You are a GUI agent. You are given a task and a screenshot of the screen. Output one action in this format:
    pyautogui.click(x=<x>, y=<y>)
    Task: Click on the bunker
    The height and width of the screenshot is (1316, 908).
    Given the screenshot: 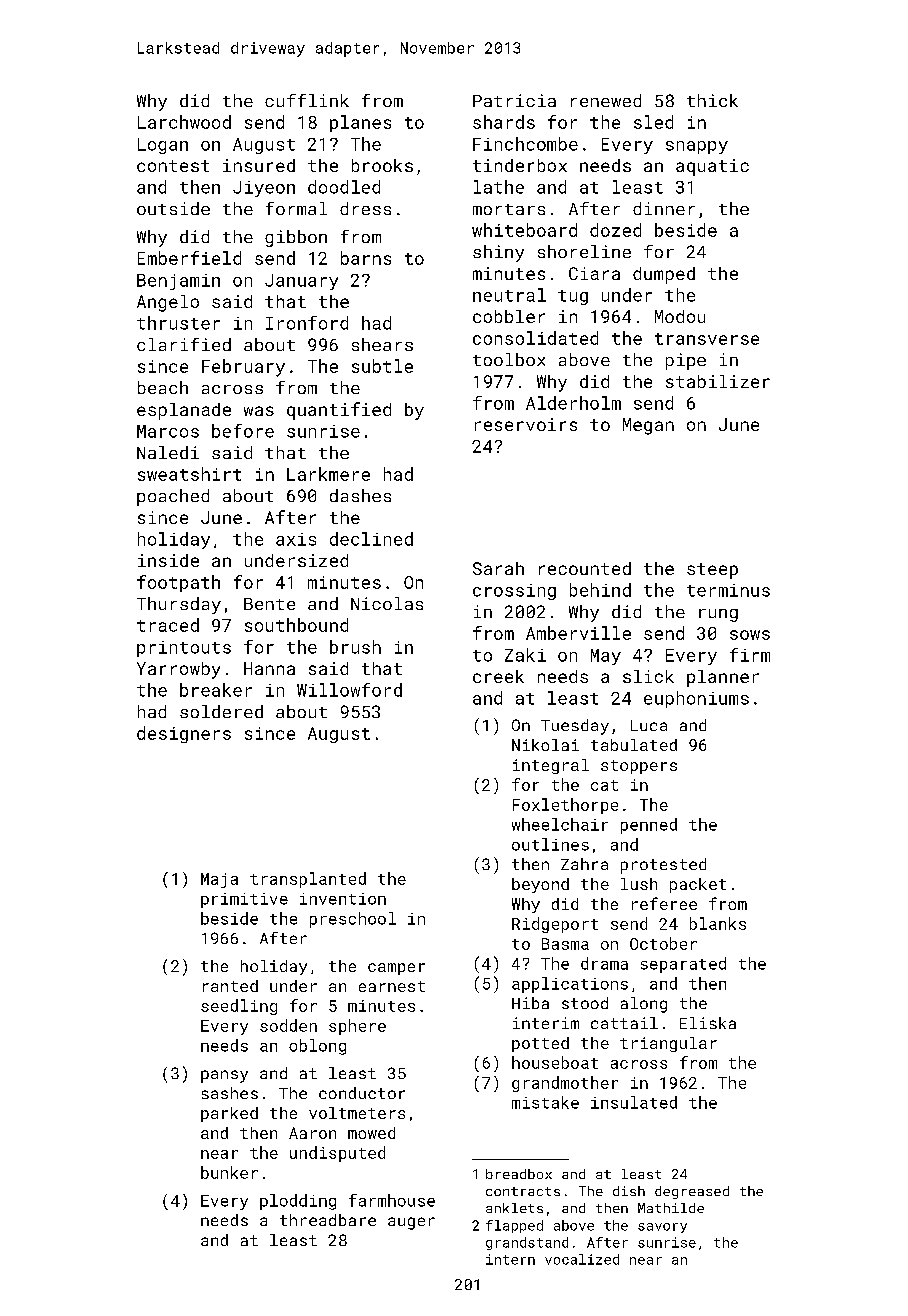 What is the action you would take?
    pyautogui.click(x=229, y=1172)
